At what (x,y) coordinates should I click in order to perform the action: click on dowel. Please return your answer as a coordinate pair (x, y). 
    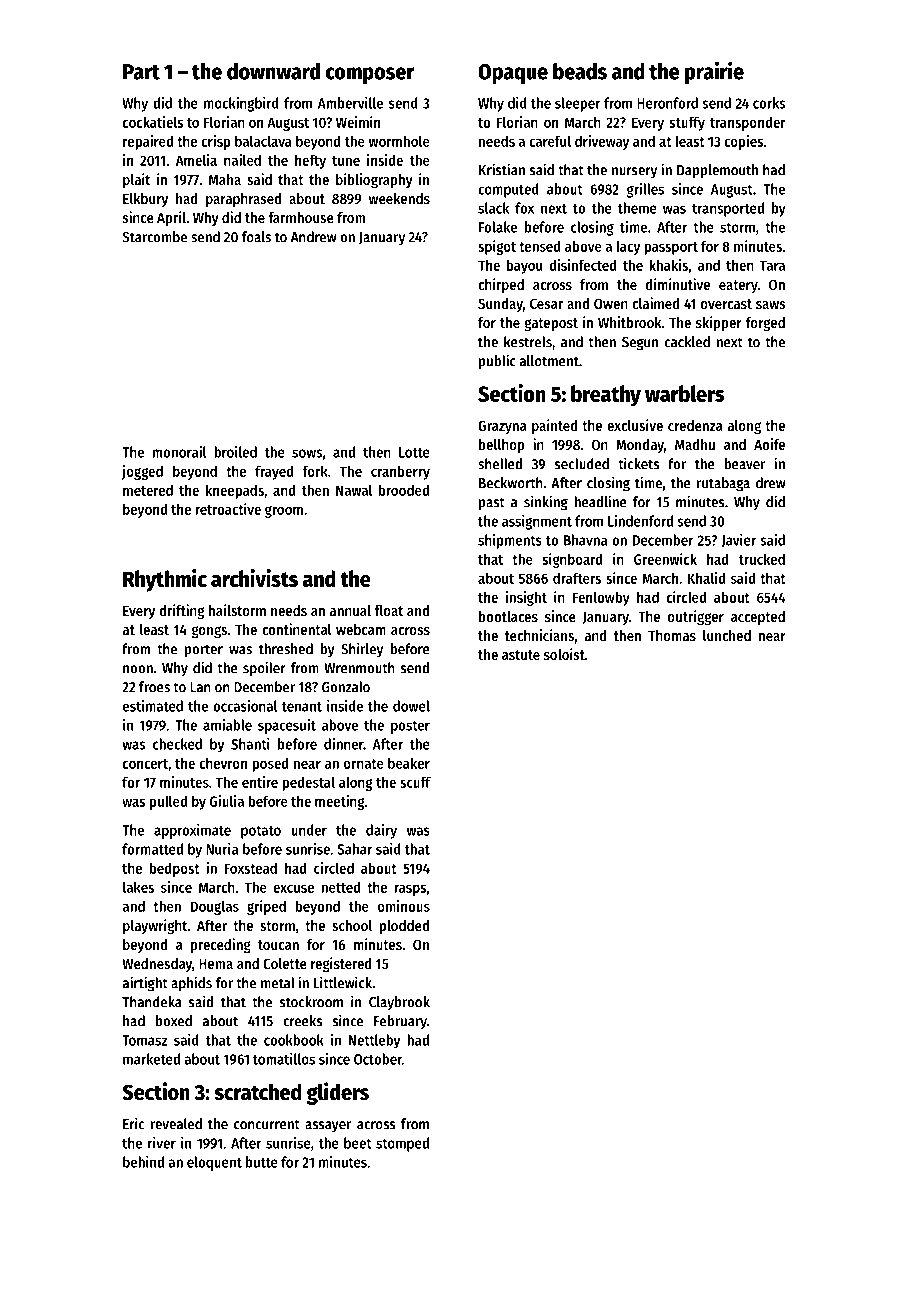
    Looking at the image, I should click on (411, 706).
